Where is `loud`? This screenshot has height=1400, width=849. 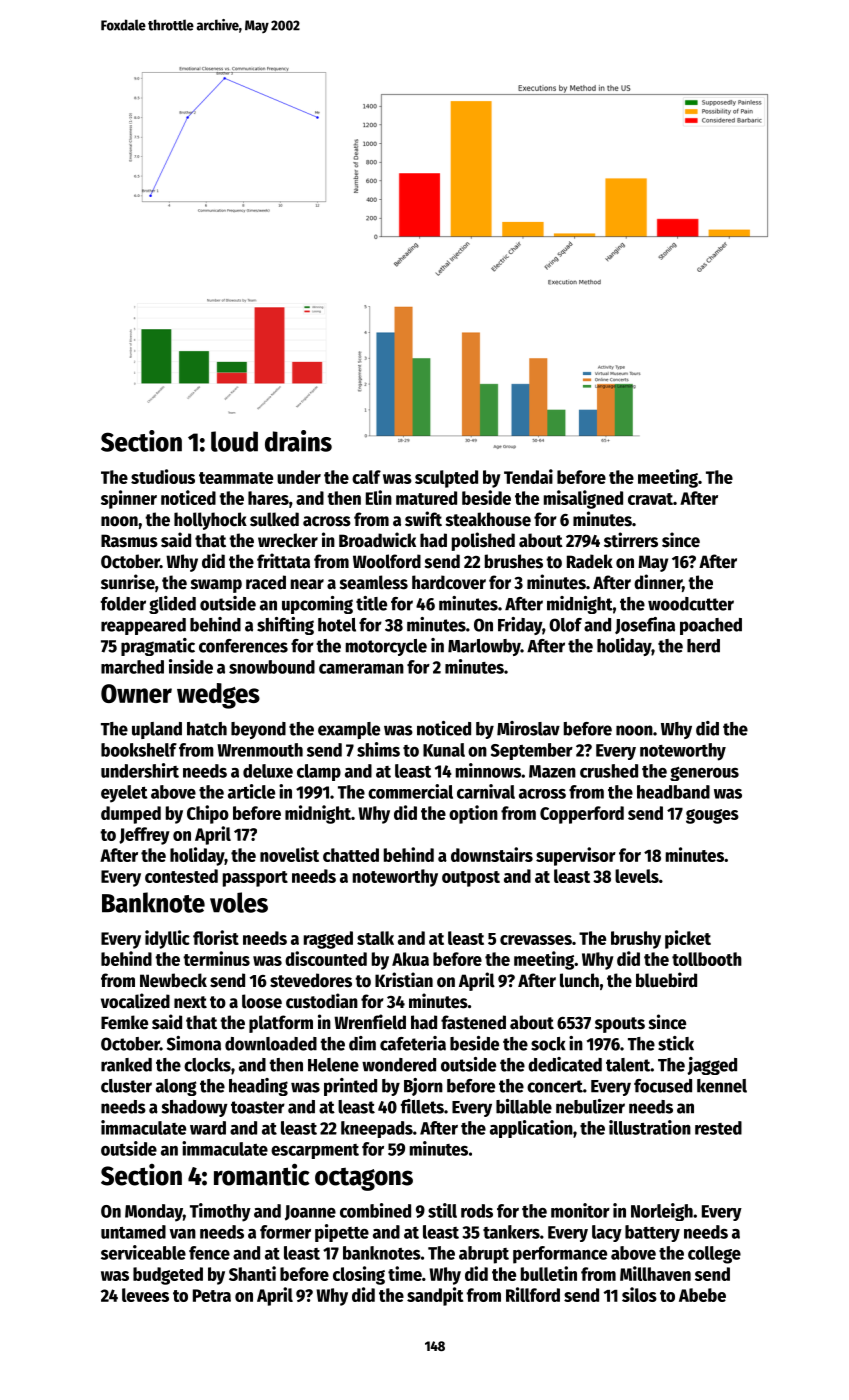
loud is located at coordinates (234, 441).
